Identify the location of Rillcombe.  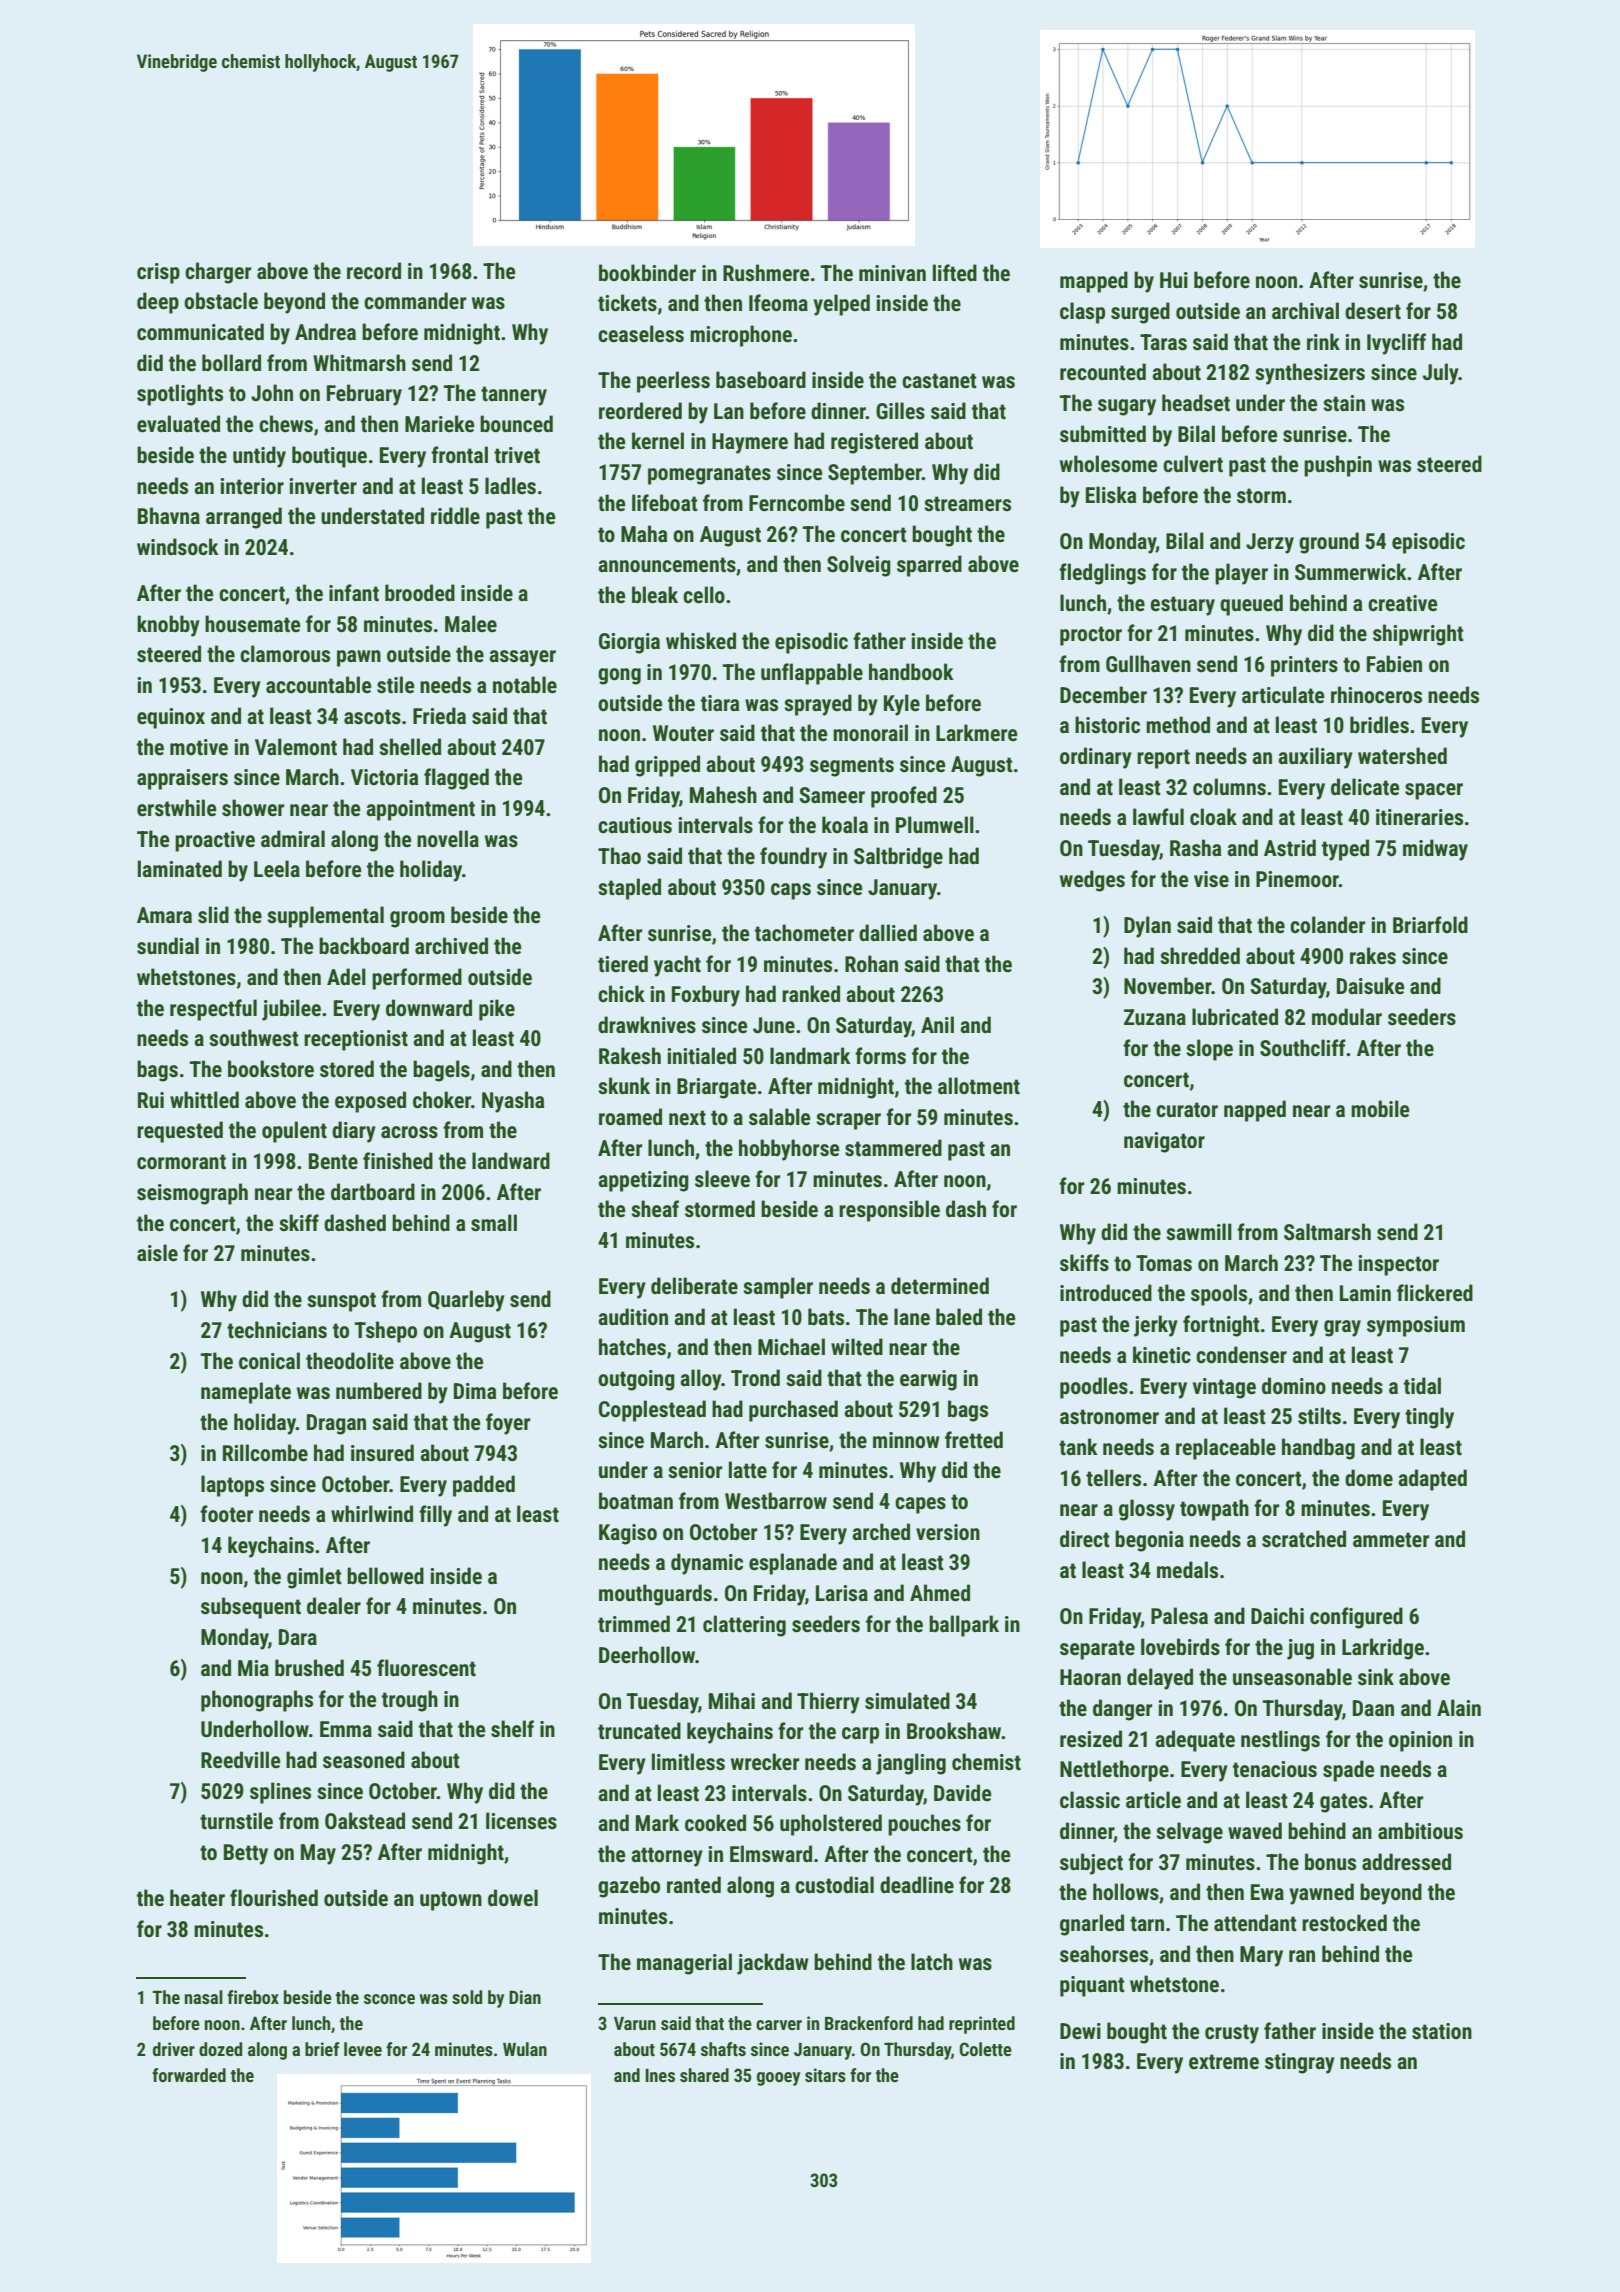
(265, 1453).
